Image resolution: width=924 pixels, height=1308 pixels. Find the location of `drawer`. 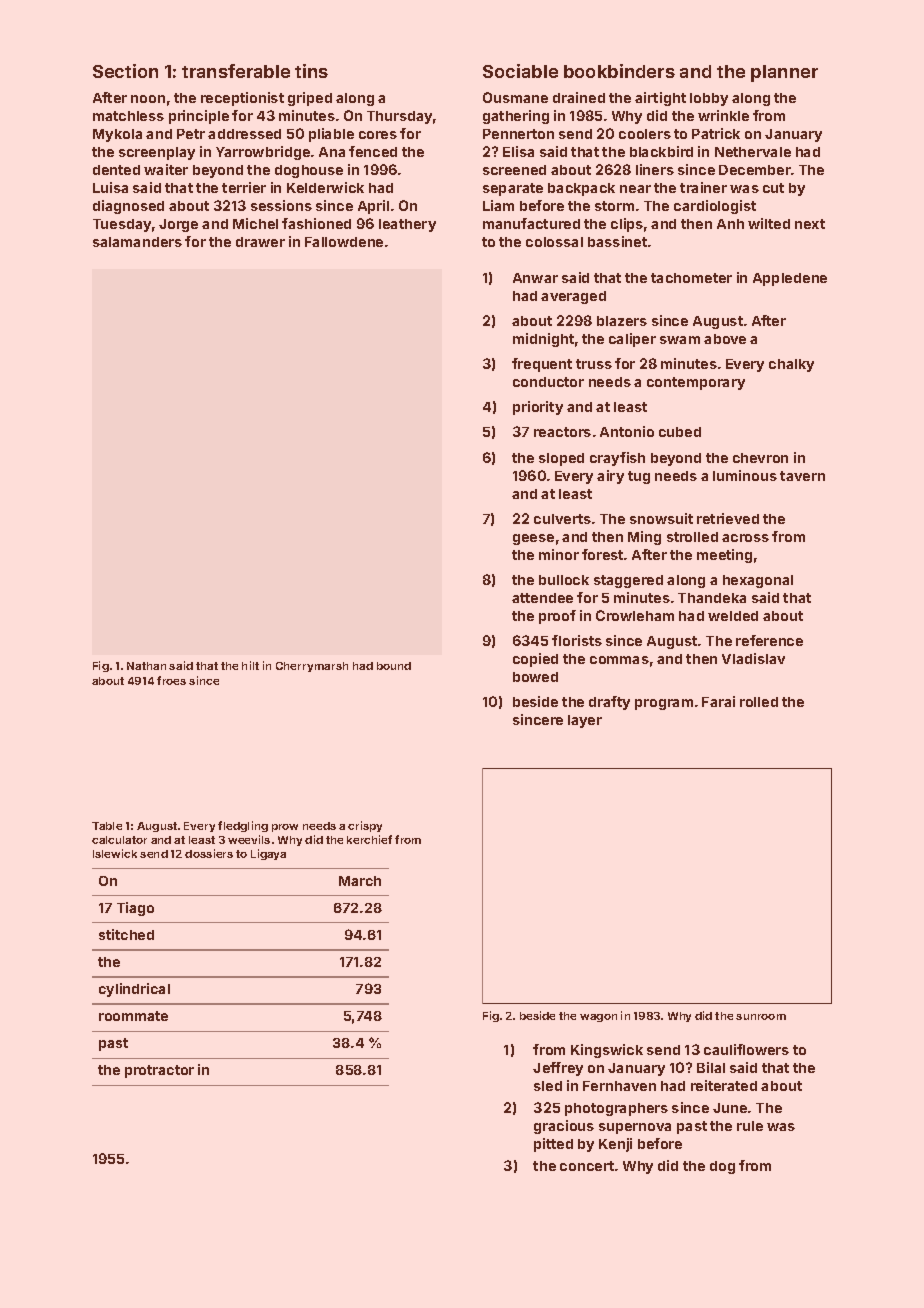

drawer is located at coordinates (260, 242).
